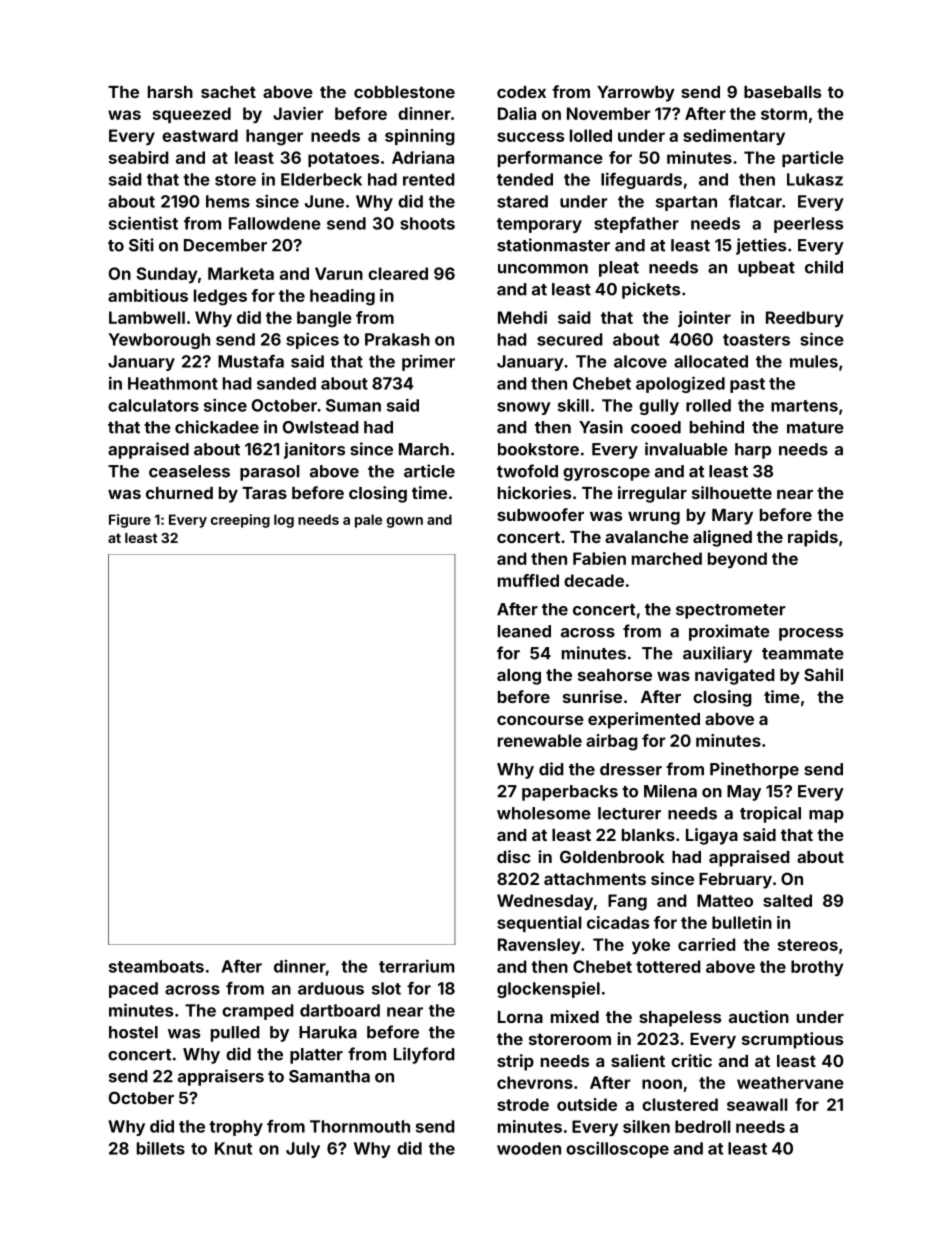 The width and height of the document is (952, 1233). What do you see at coordinates (815, 179) in the document?
I see `Lukasz` at bounding box center [815, 179].
